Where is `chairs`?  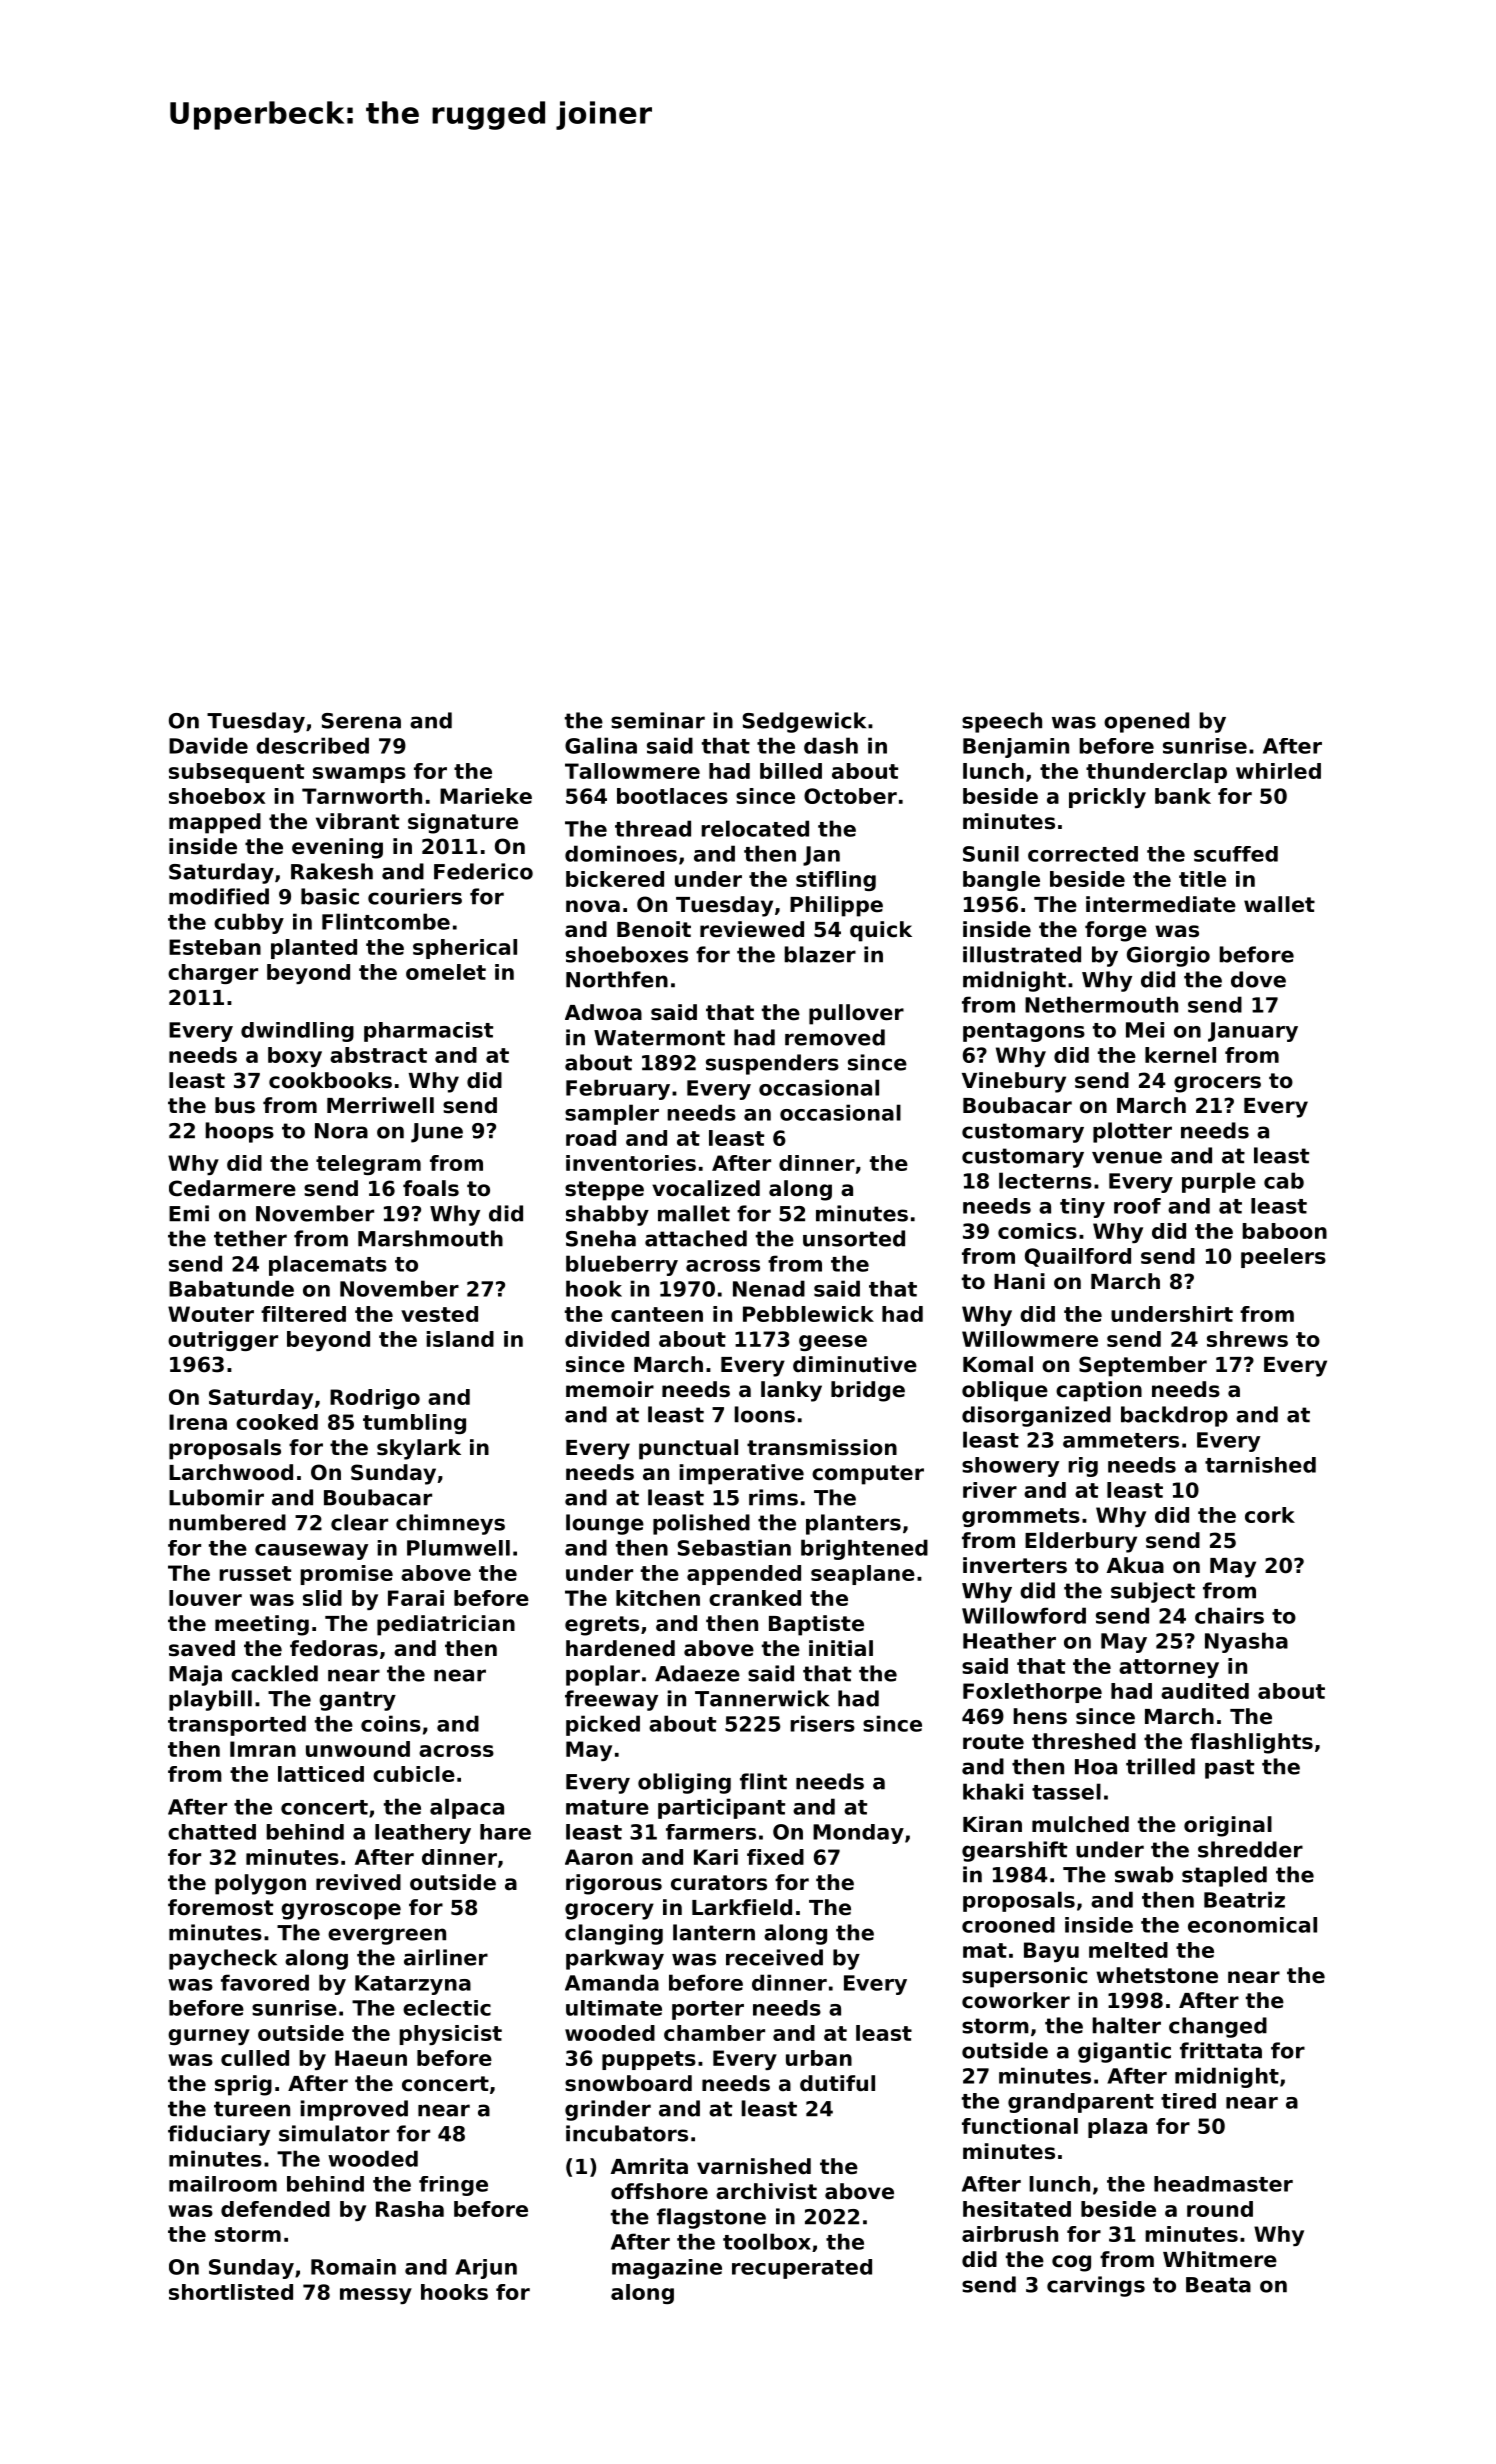 chairs is located at coordinates (1229, 1615).
